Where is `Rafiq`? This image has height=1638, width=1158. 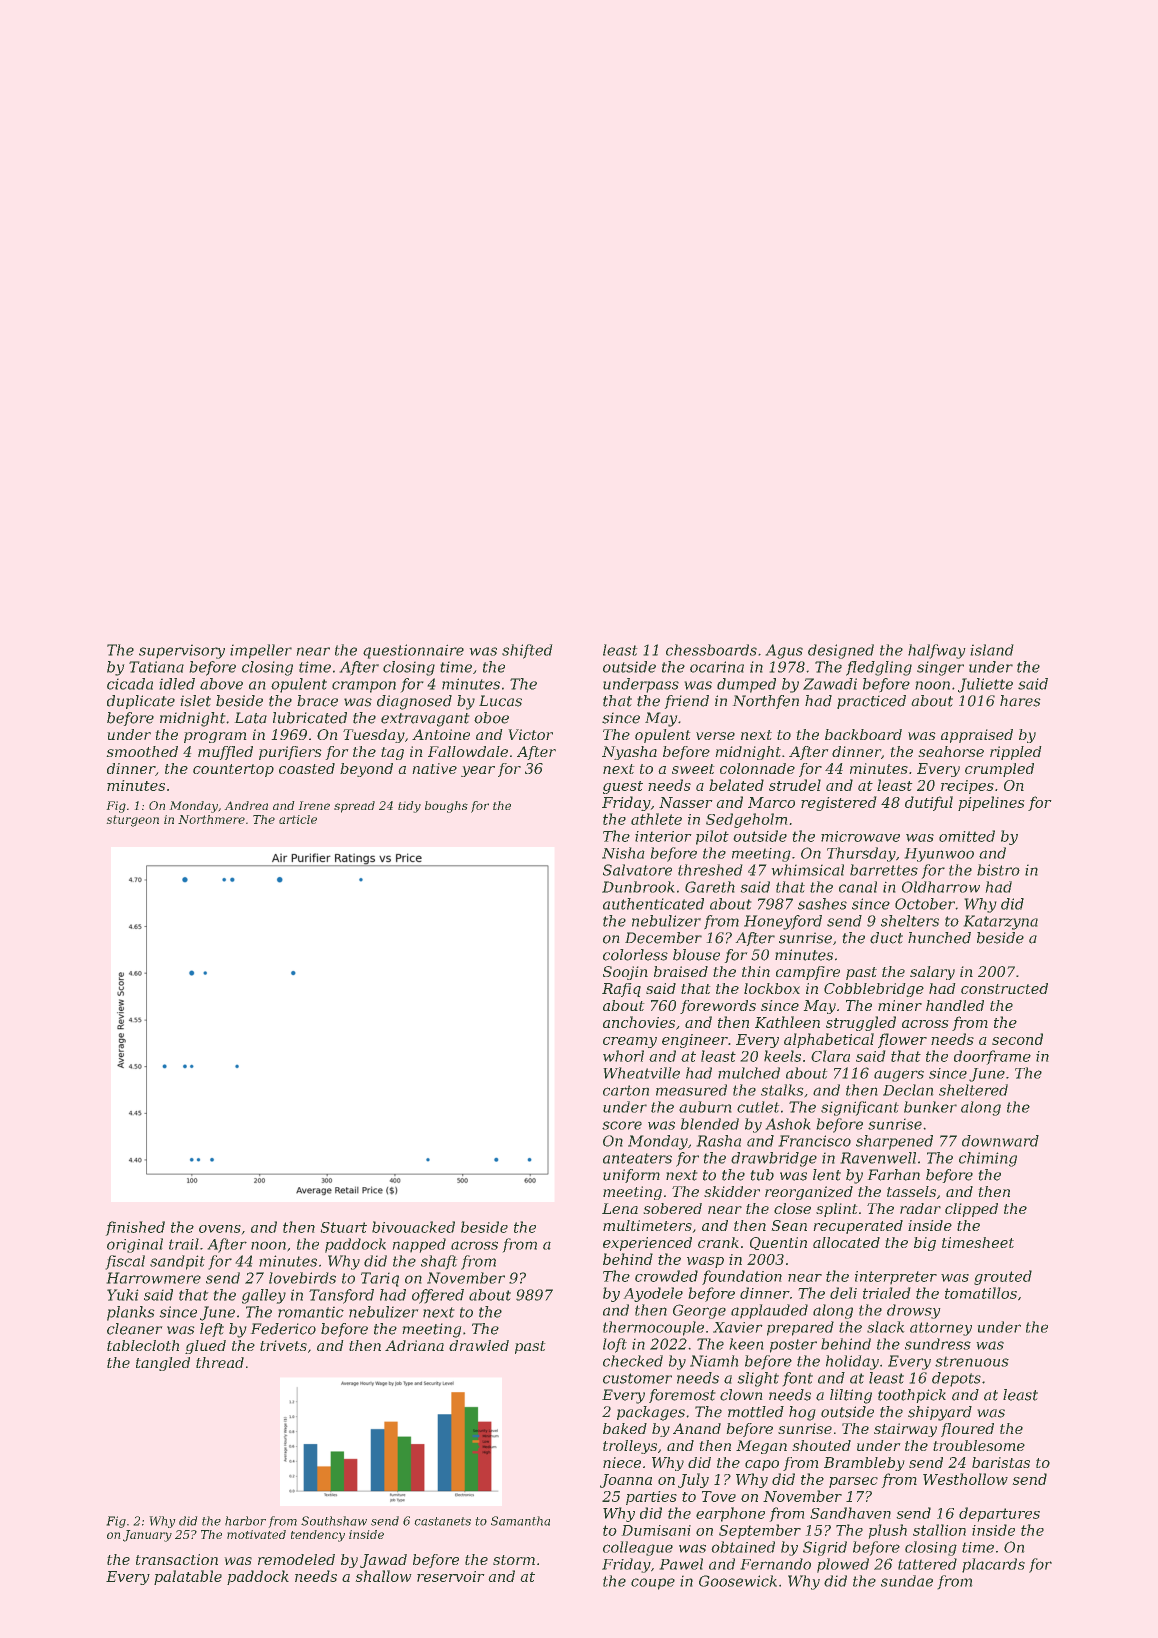
Rafiq is located at coordinates (621, 990).
